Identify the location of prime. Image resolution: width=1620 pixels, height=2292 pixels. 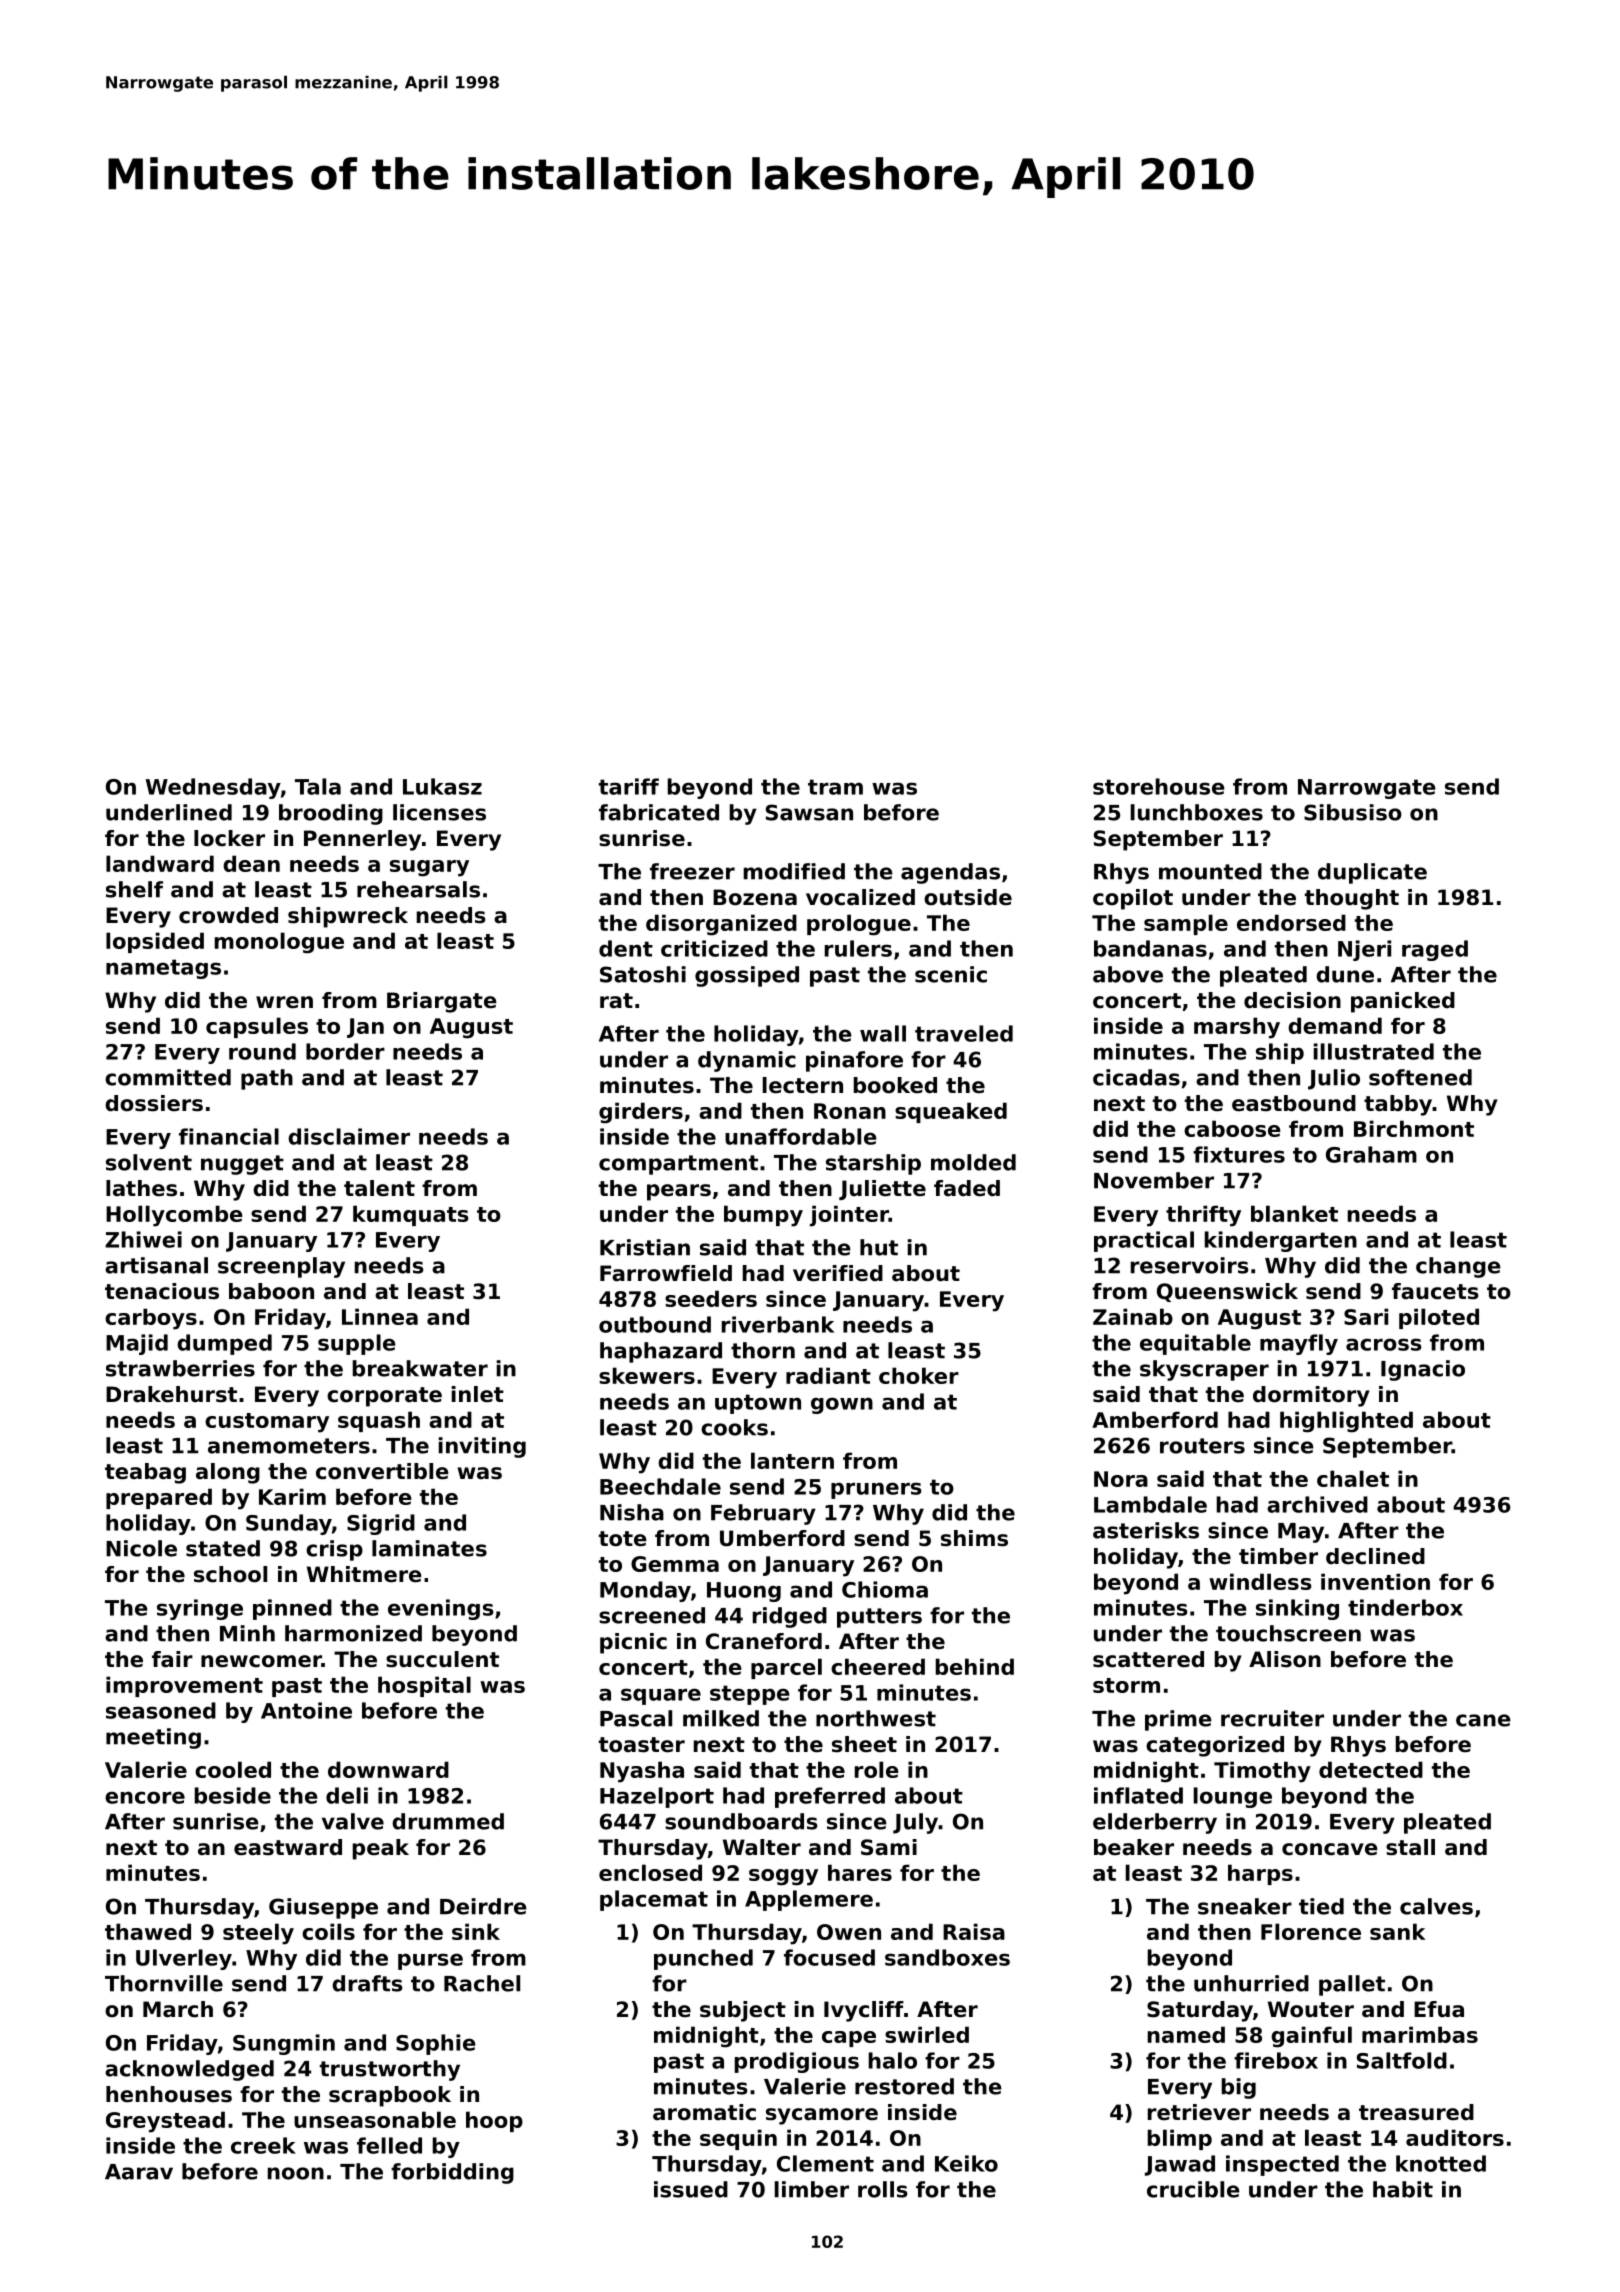
(1178, 1720).
